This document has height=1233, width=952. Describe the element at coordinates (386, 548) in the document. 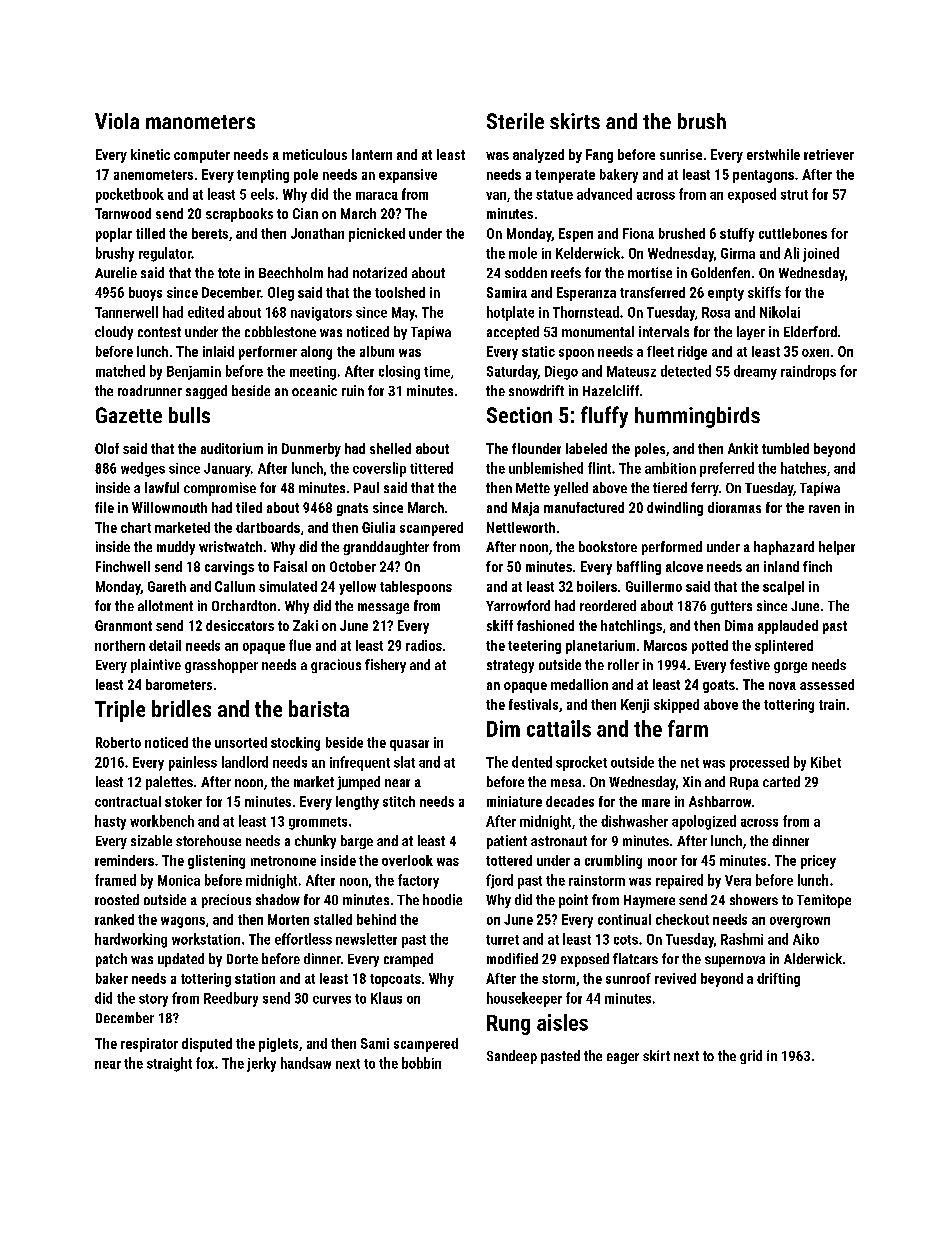

I see `granddaughter` at that location.
